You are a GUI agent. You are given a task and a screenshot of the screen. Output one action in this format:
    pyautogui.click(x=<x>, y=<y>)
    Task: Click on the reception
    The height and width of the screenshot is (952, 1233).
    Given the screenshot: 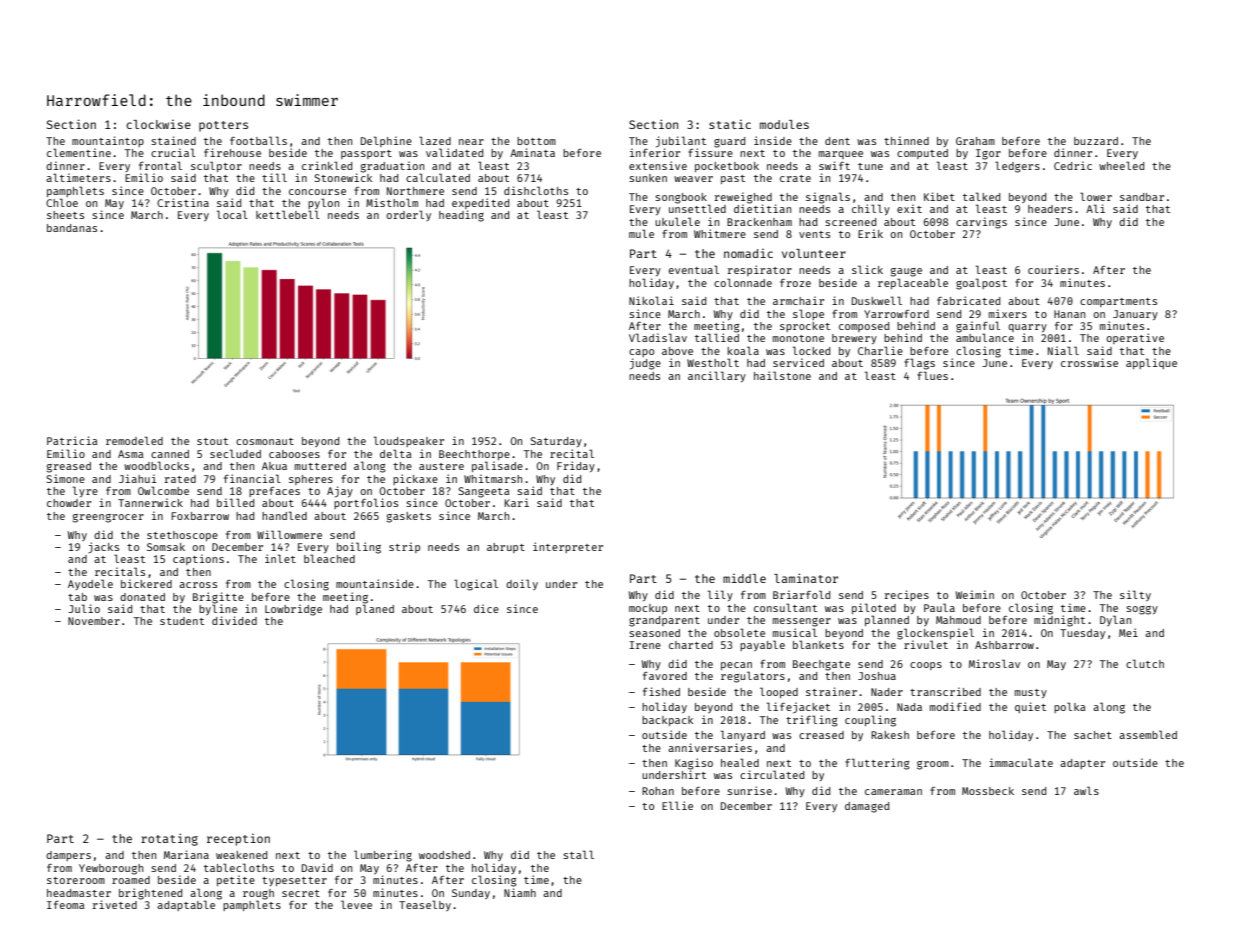 What is the action you would take?
    pyautogui.click(x=238, y=840)
